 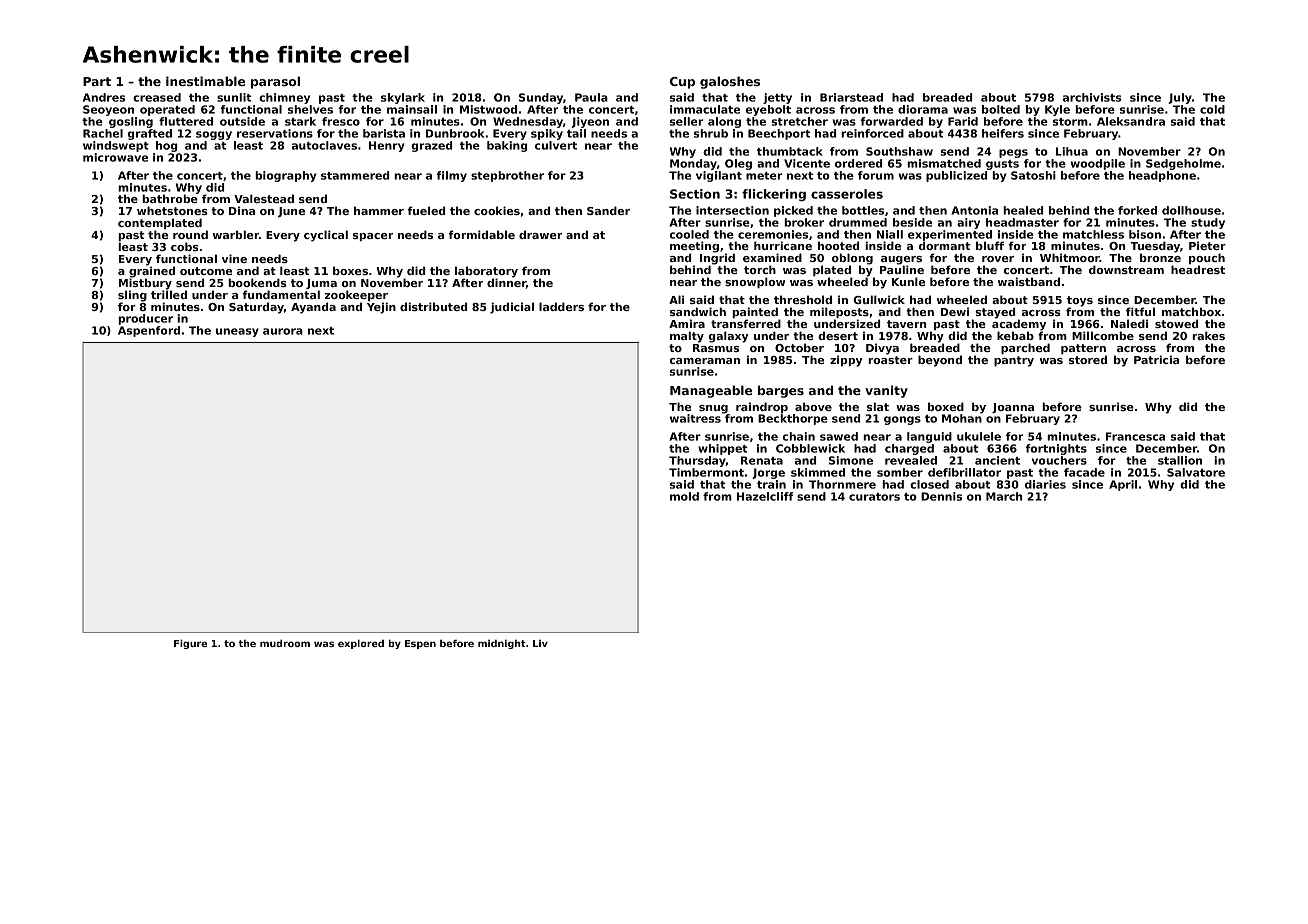 What do you see at coordinates (1004, 496) in the page?
I see `March` at bounding box center [1004, 496].
